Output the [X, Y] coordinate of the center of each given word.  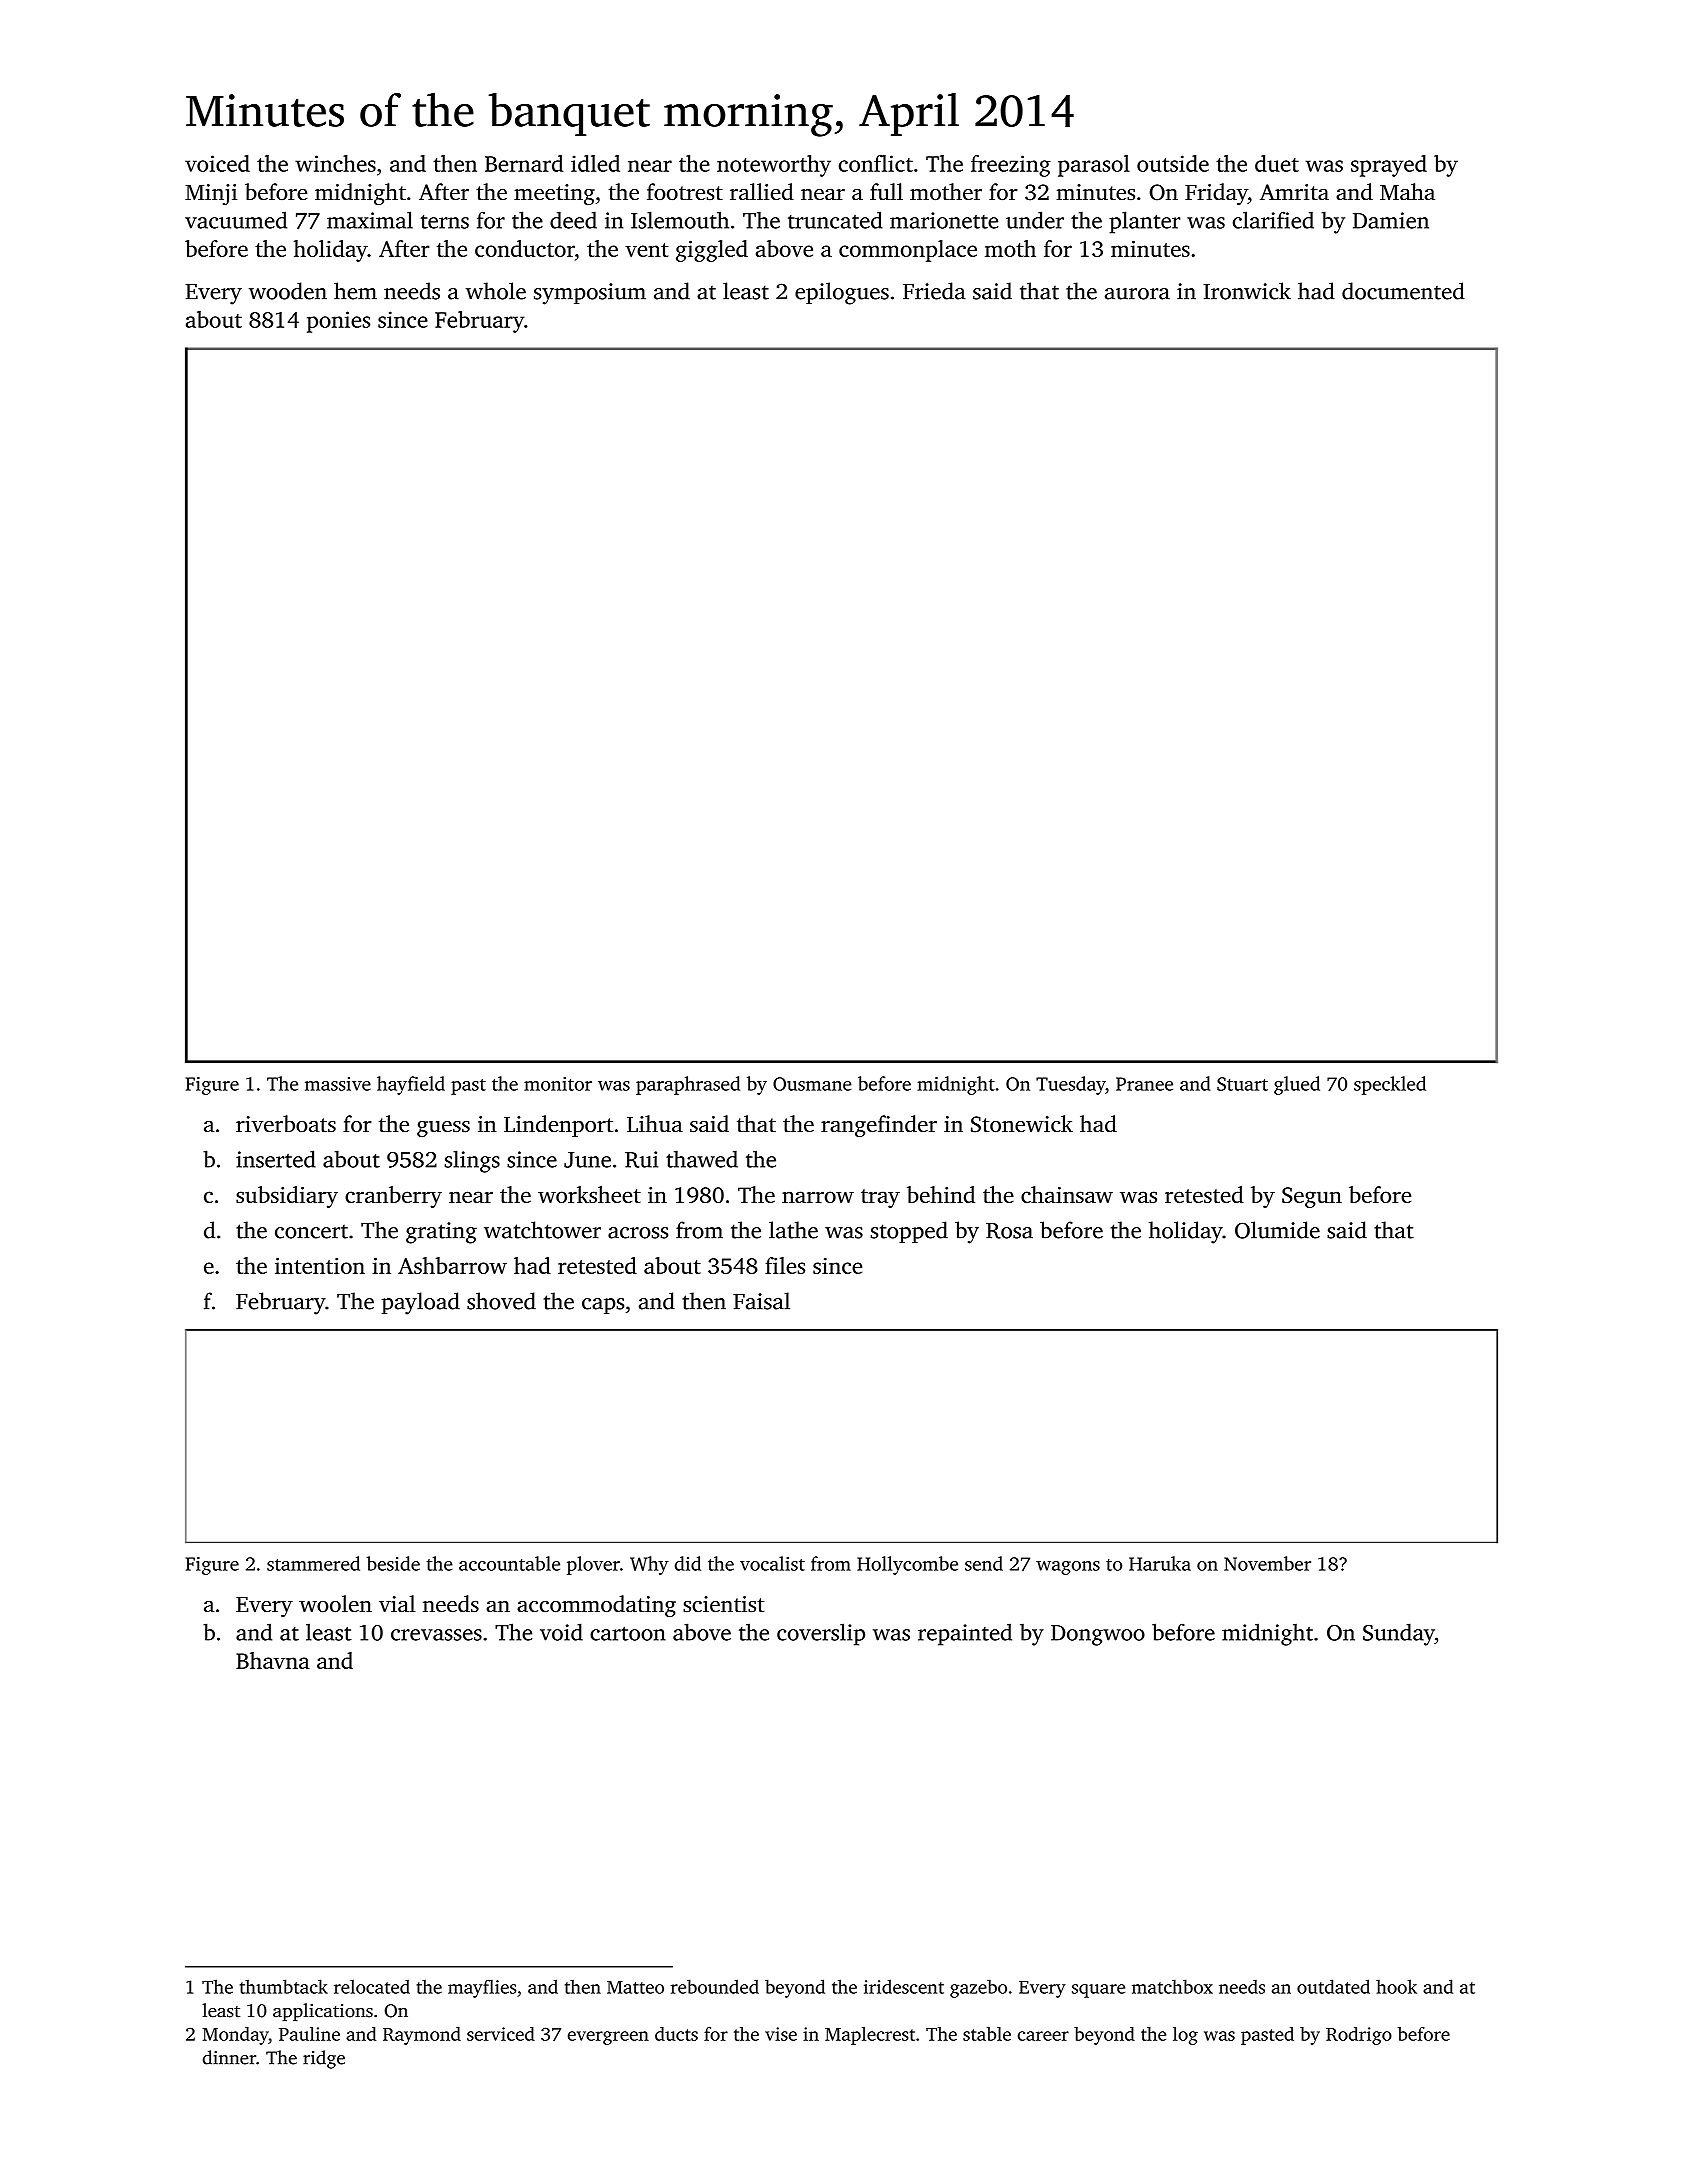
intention [320, 1265]
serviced [501, 2034]
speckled [1390, 1085]
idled [595, 163]
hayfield [411, 1085]
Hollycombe [907, 1565]
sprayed [1389, 166]
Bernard [524, 163]
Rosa [1009, 1231]
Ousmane [812, 1084]
